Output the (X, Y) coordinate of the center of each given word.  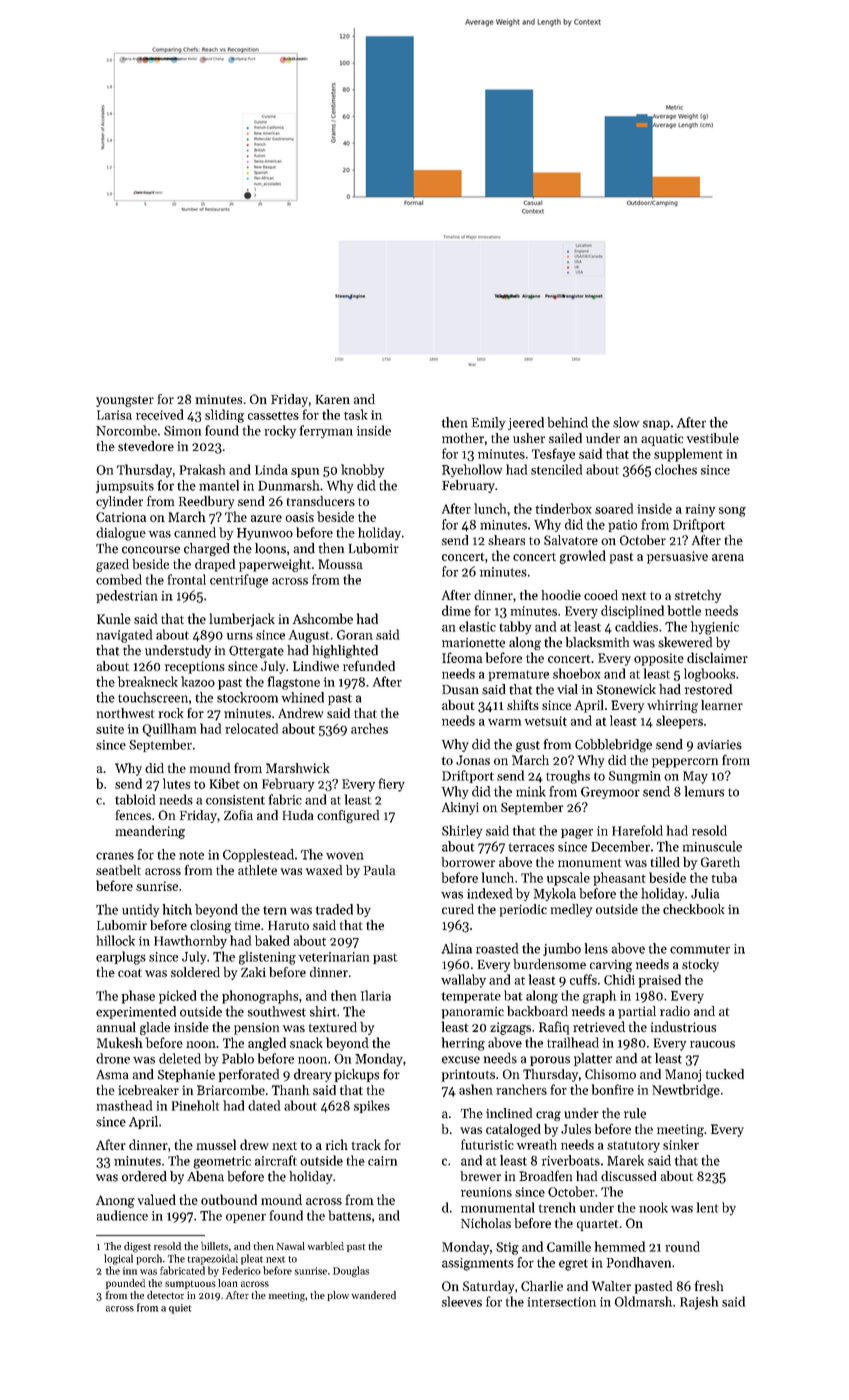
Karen (333, 399)
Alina (456, 948)
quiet (180, 1309)
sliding (224, 416)
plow (338, 1296)
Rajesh (699, 1303)
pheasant (619, 879)
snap (656, 425)
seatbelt (118, 870)
